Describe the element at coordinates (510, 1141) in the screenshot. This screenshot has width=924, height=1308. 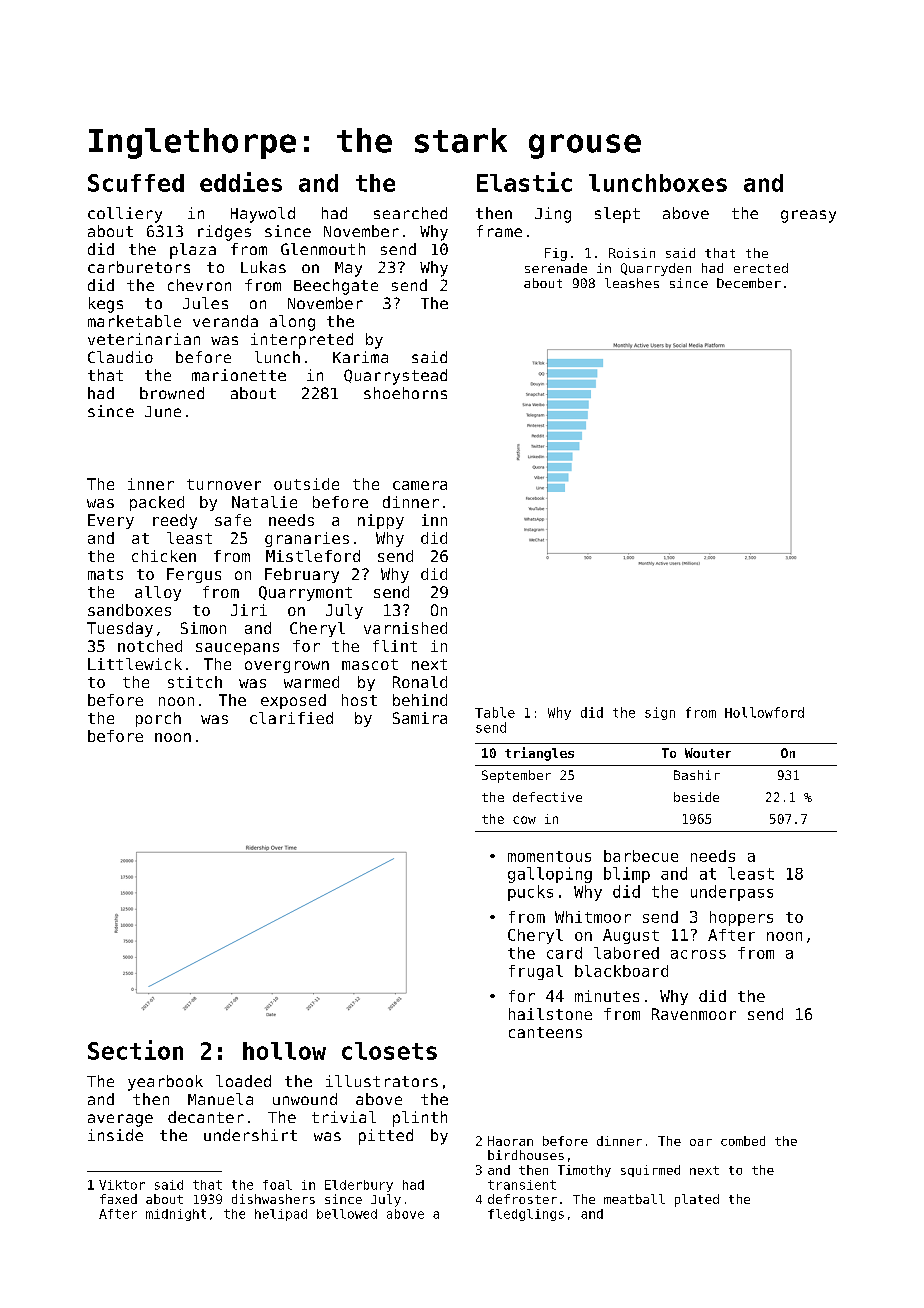
I see `Haoran` at that location.
